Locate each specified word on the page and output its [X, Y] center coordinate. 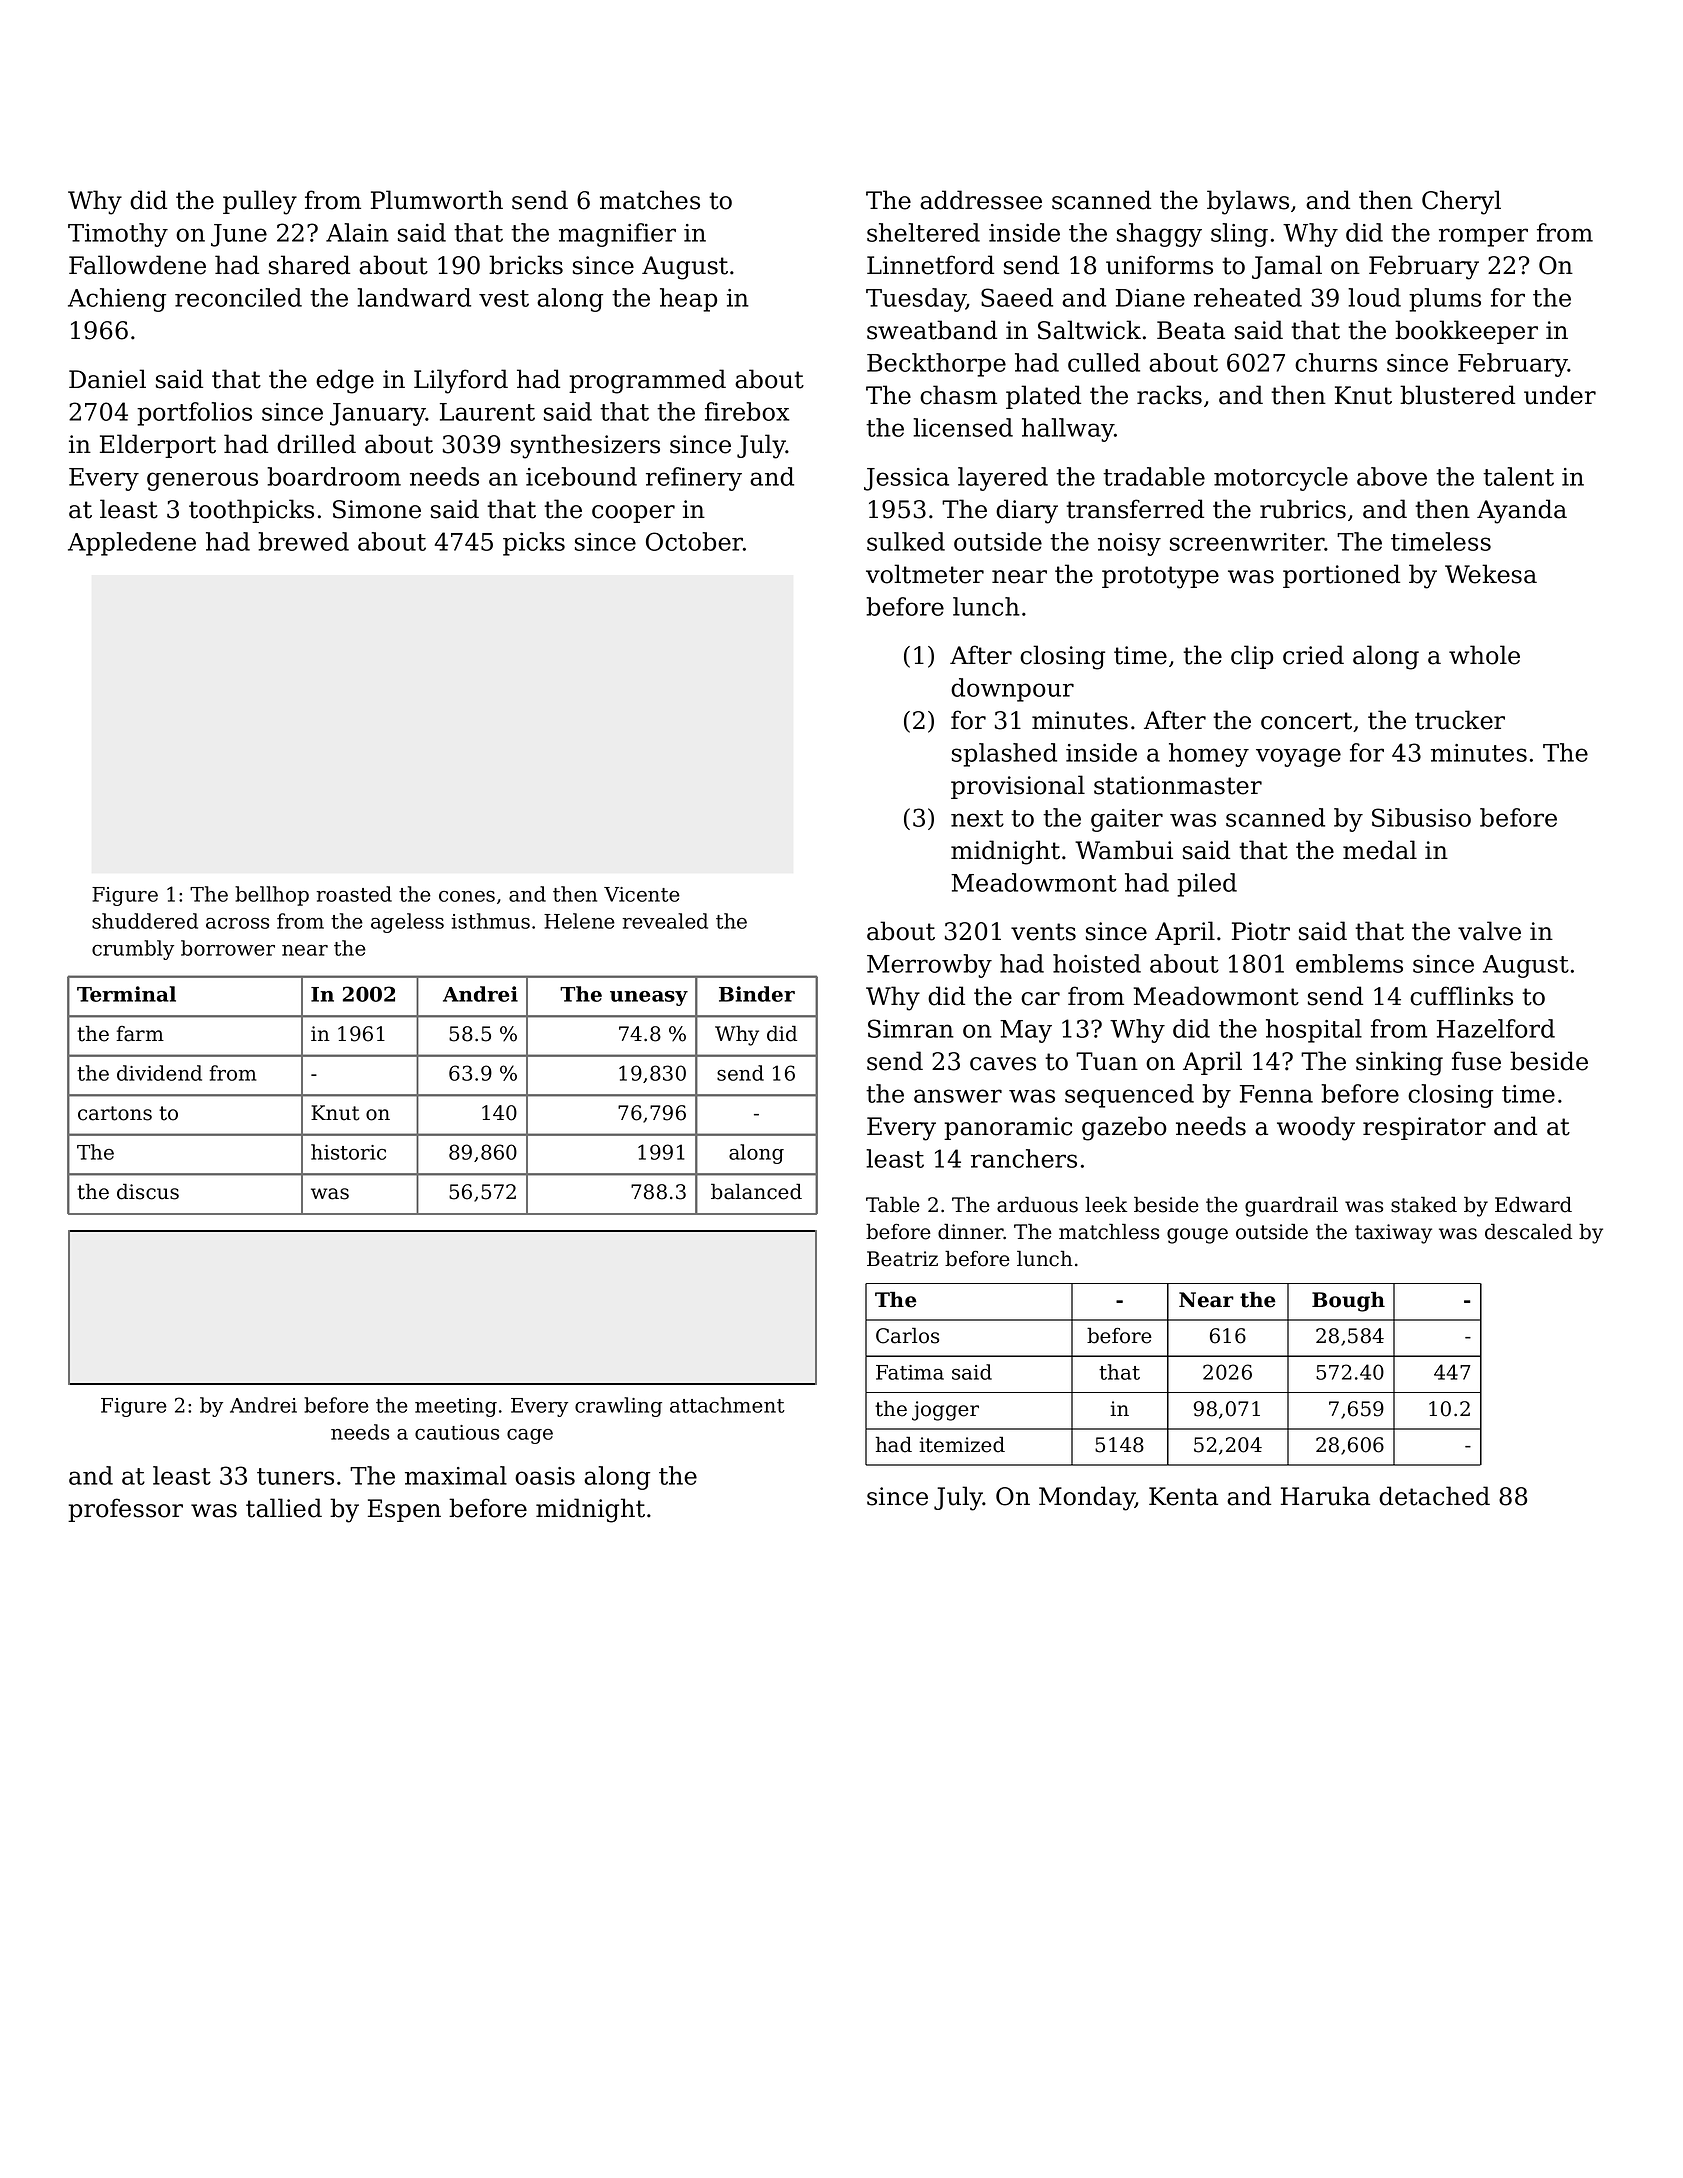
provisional [1018, 787]
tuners [295, 1476]
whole [1484, 655]
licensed [963, 427]
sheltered [923, 232]
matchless [1109, 1232]
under [1560, 395]
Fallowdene [137, 265]
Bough [1348, 1302]
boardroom [334, 476]
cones [467, 896]
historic [348, 1152]
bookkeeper [1466, 332]
